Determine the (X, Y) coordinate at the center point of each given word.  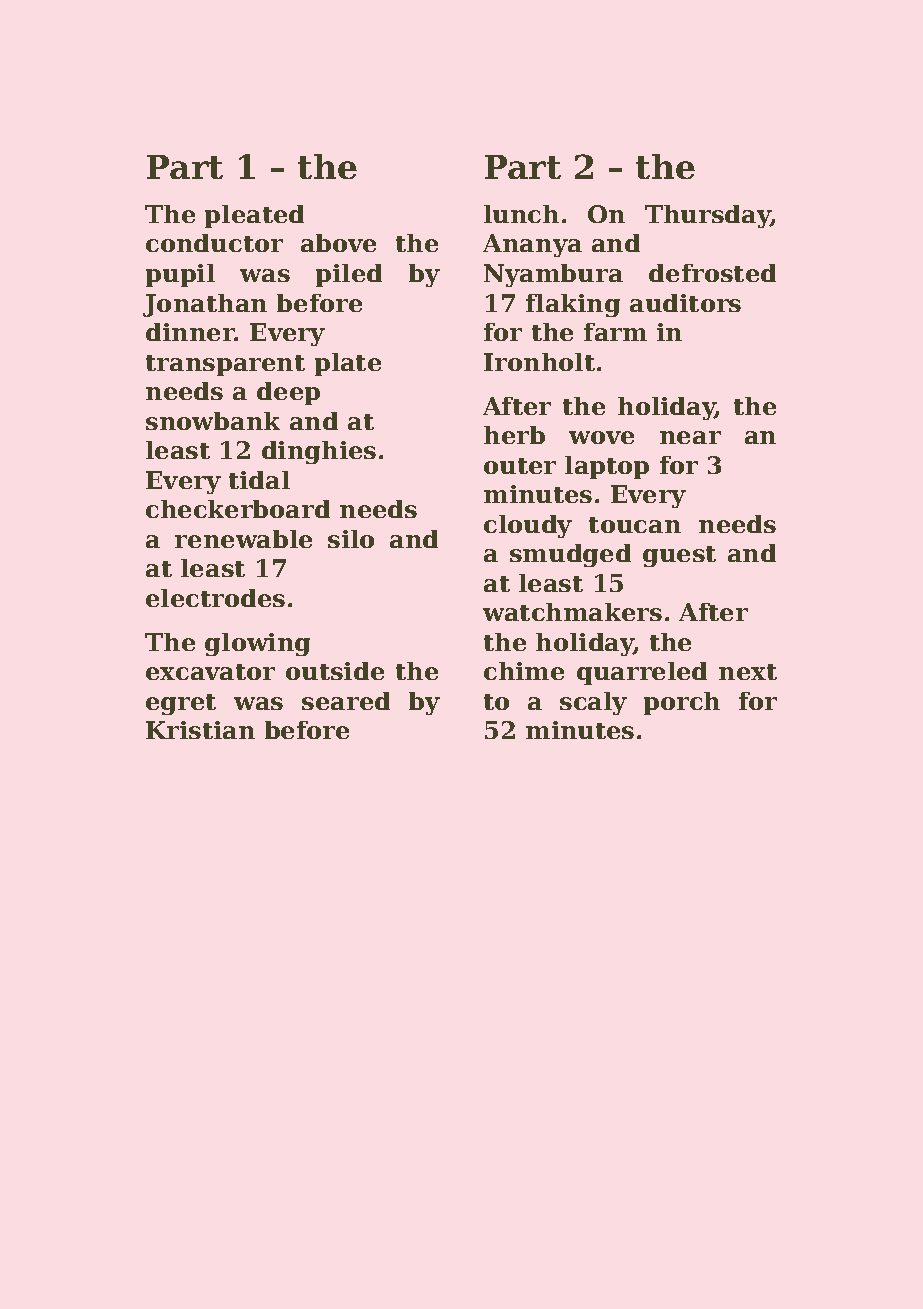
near (690, 437)
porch (682, 703)
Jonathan (205, 305)
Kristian (200, 730)
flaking (573, 305)
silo (351, 539)
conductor (214, 243)
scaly (593, 703)
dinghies (319, 452)
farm (615, 332)
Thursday (708, 216)
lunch (521, 214)
